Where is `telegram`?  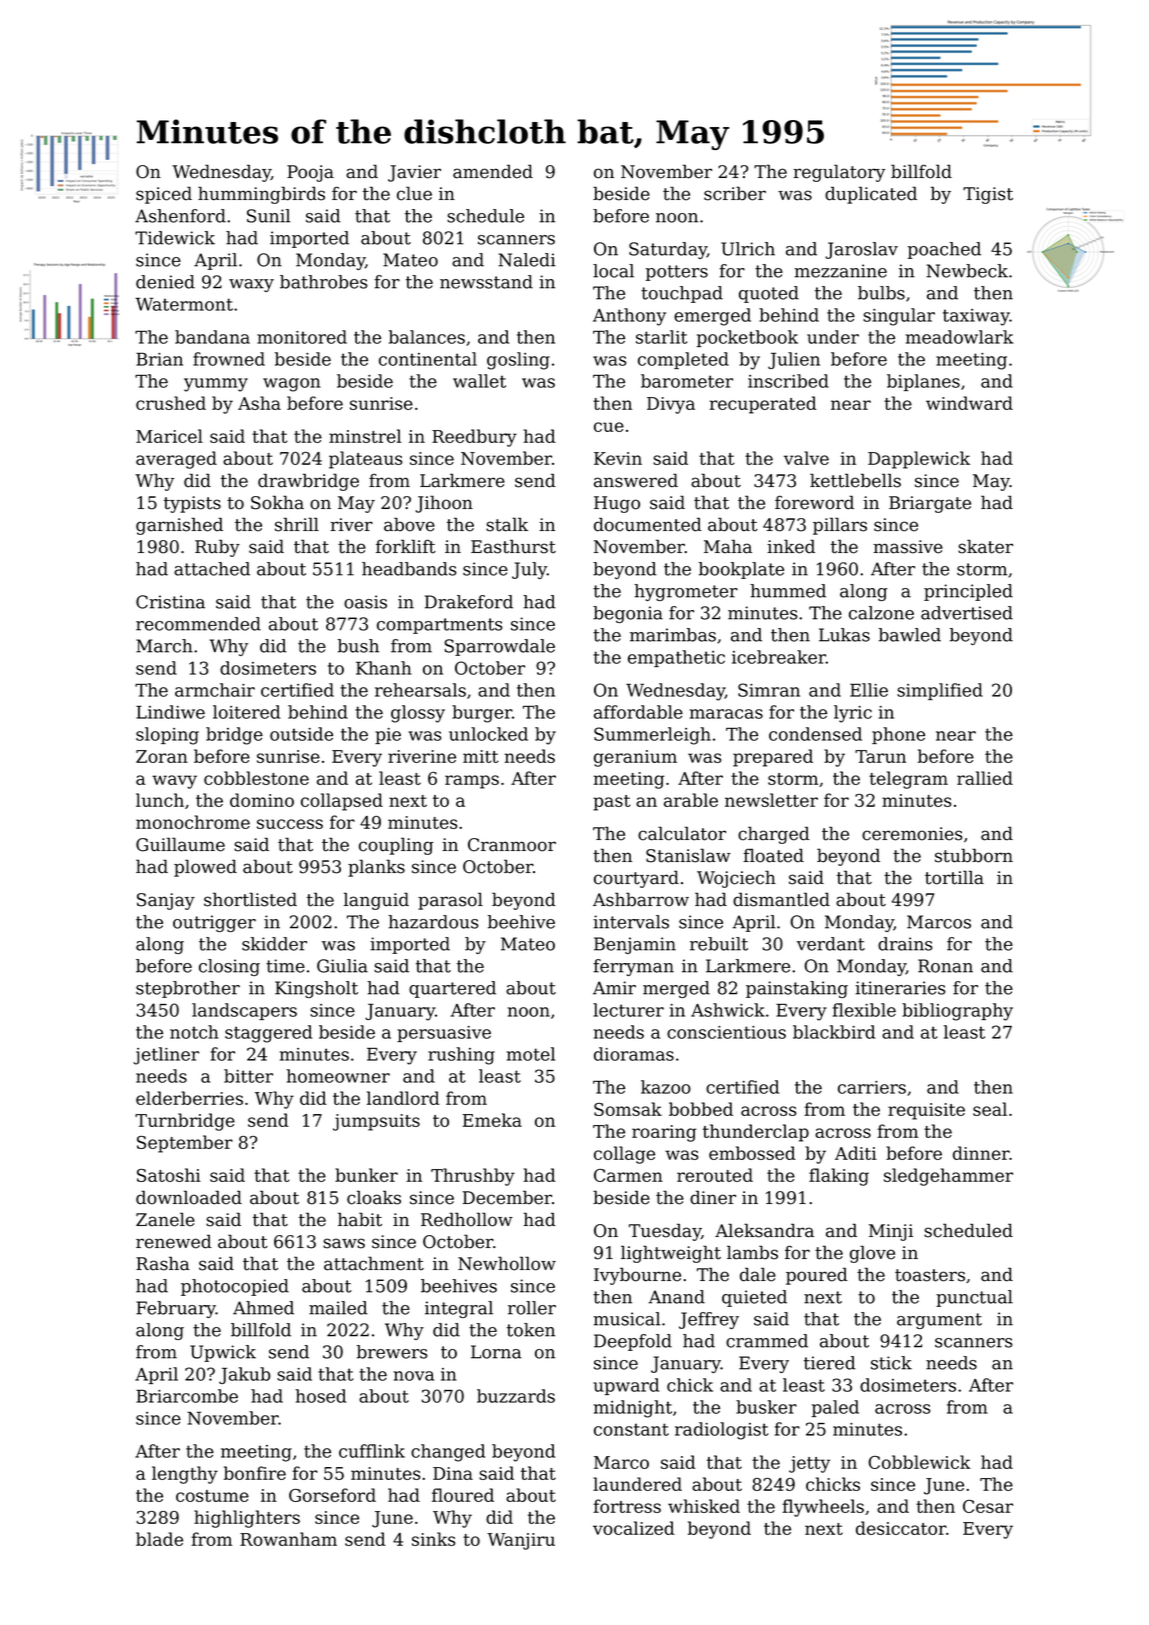 telegram is located at coordinates (908, 780).
